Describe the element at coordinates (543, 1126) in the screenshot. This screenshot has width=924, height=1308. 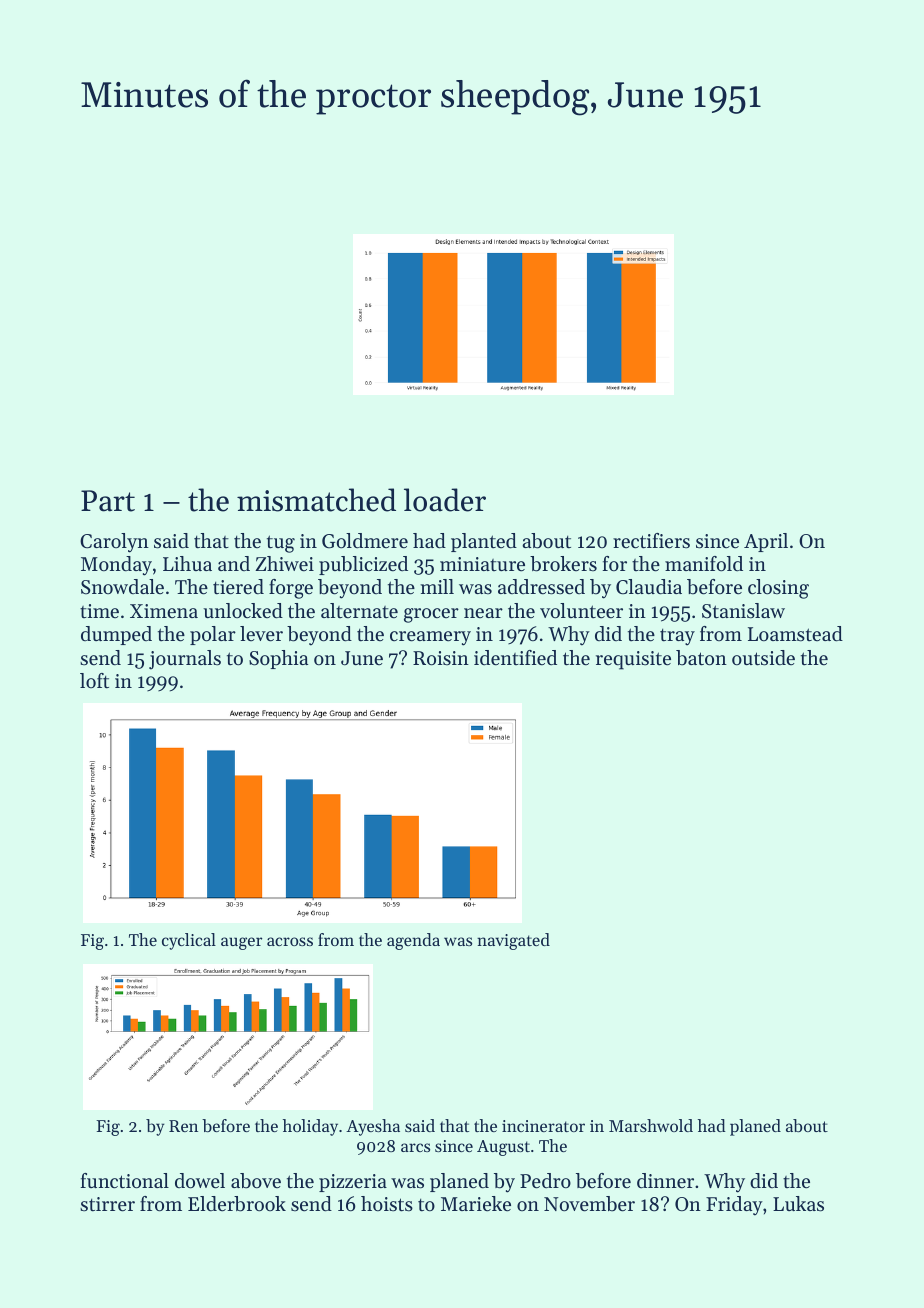
I see `incinerator` at that location.
